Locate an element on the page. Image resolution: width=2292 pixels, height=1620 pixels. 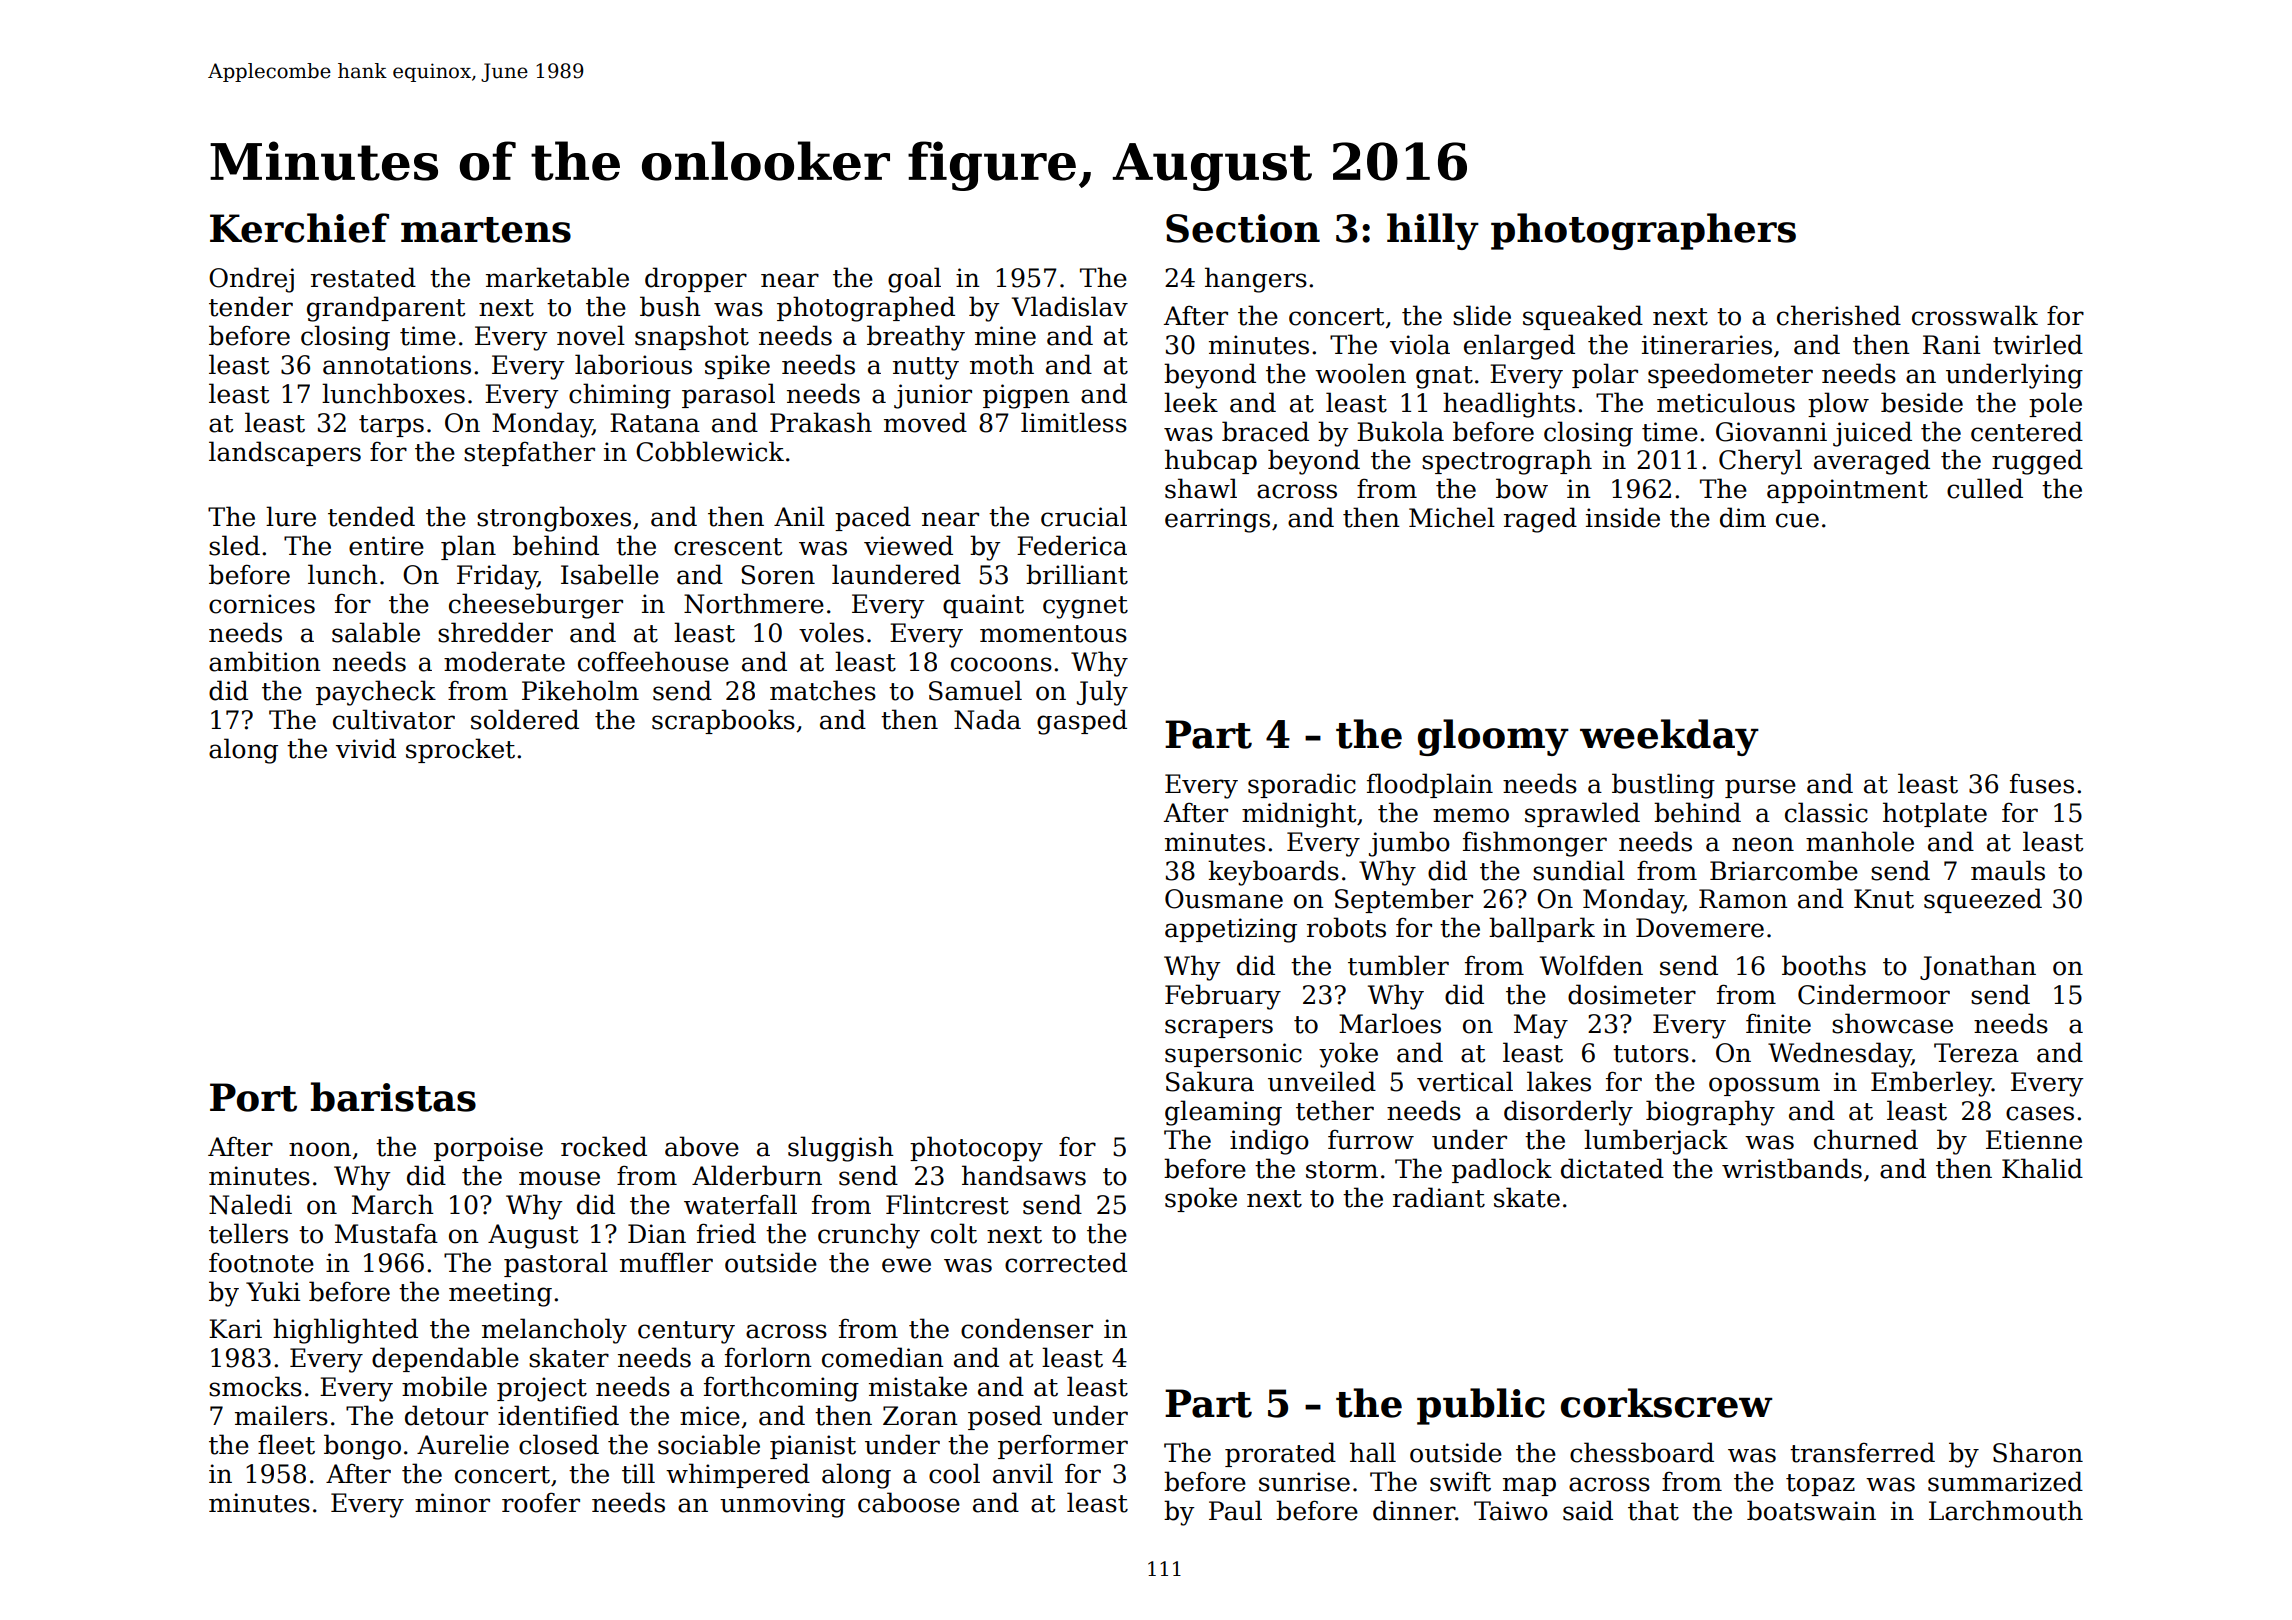
roofer is located at coordinates (541, 1502).
